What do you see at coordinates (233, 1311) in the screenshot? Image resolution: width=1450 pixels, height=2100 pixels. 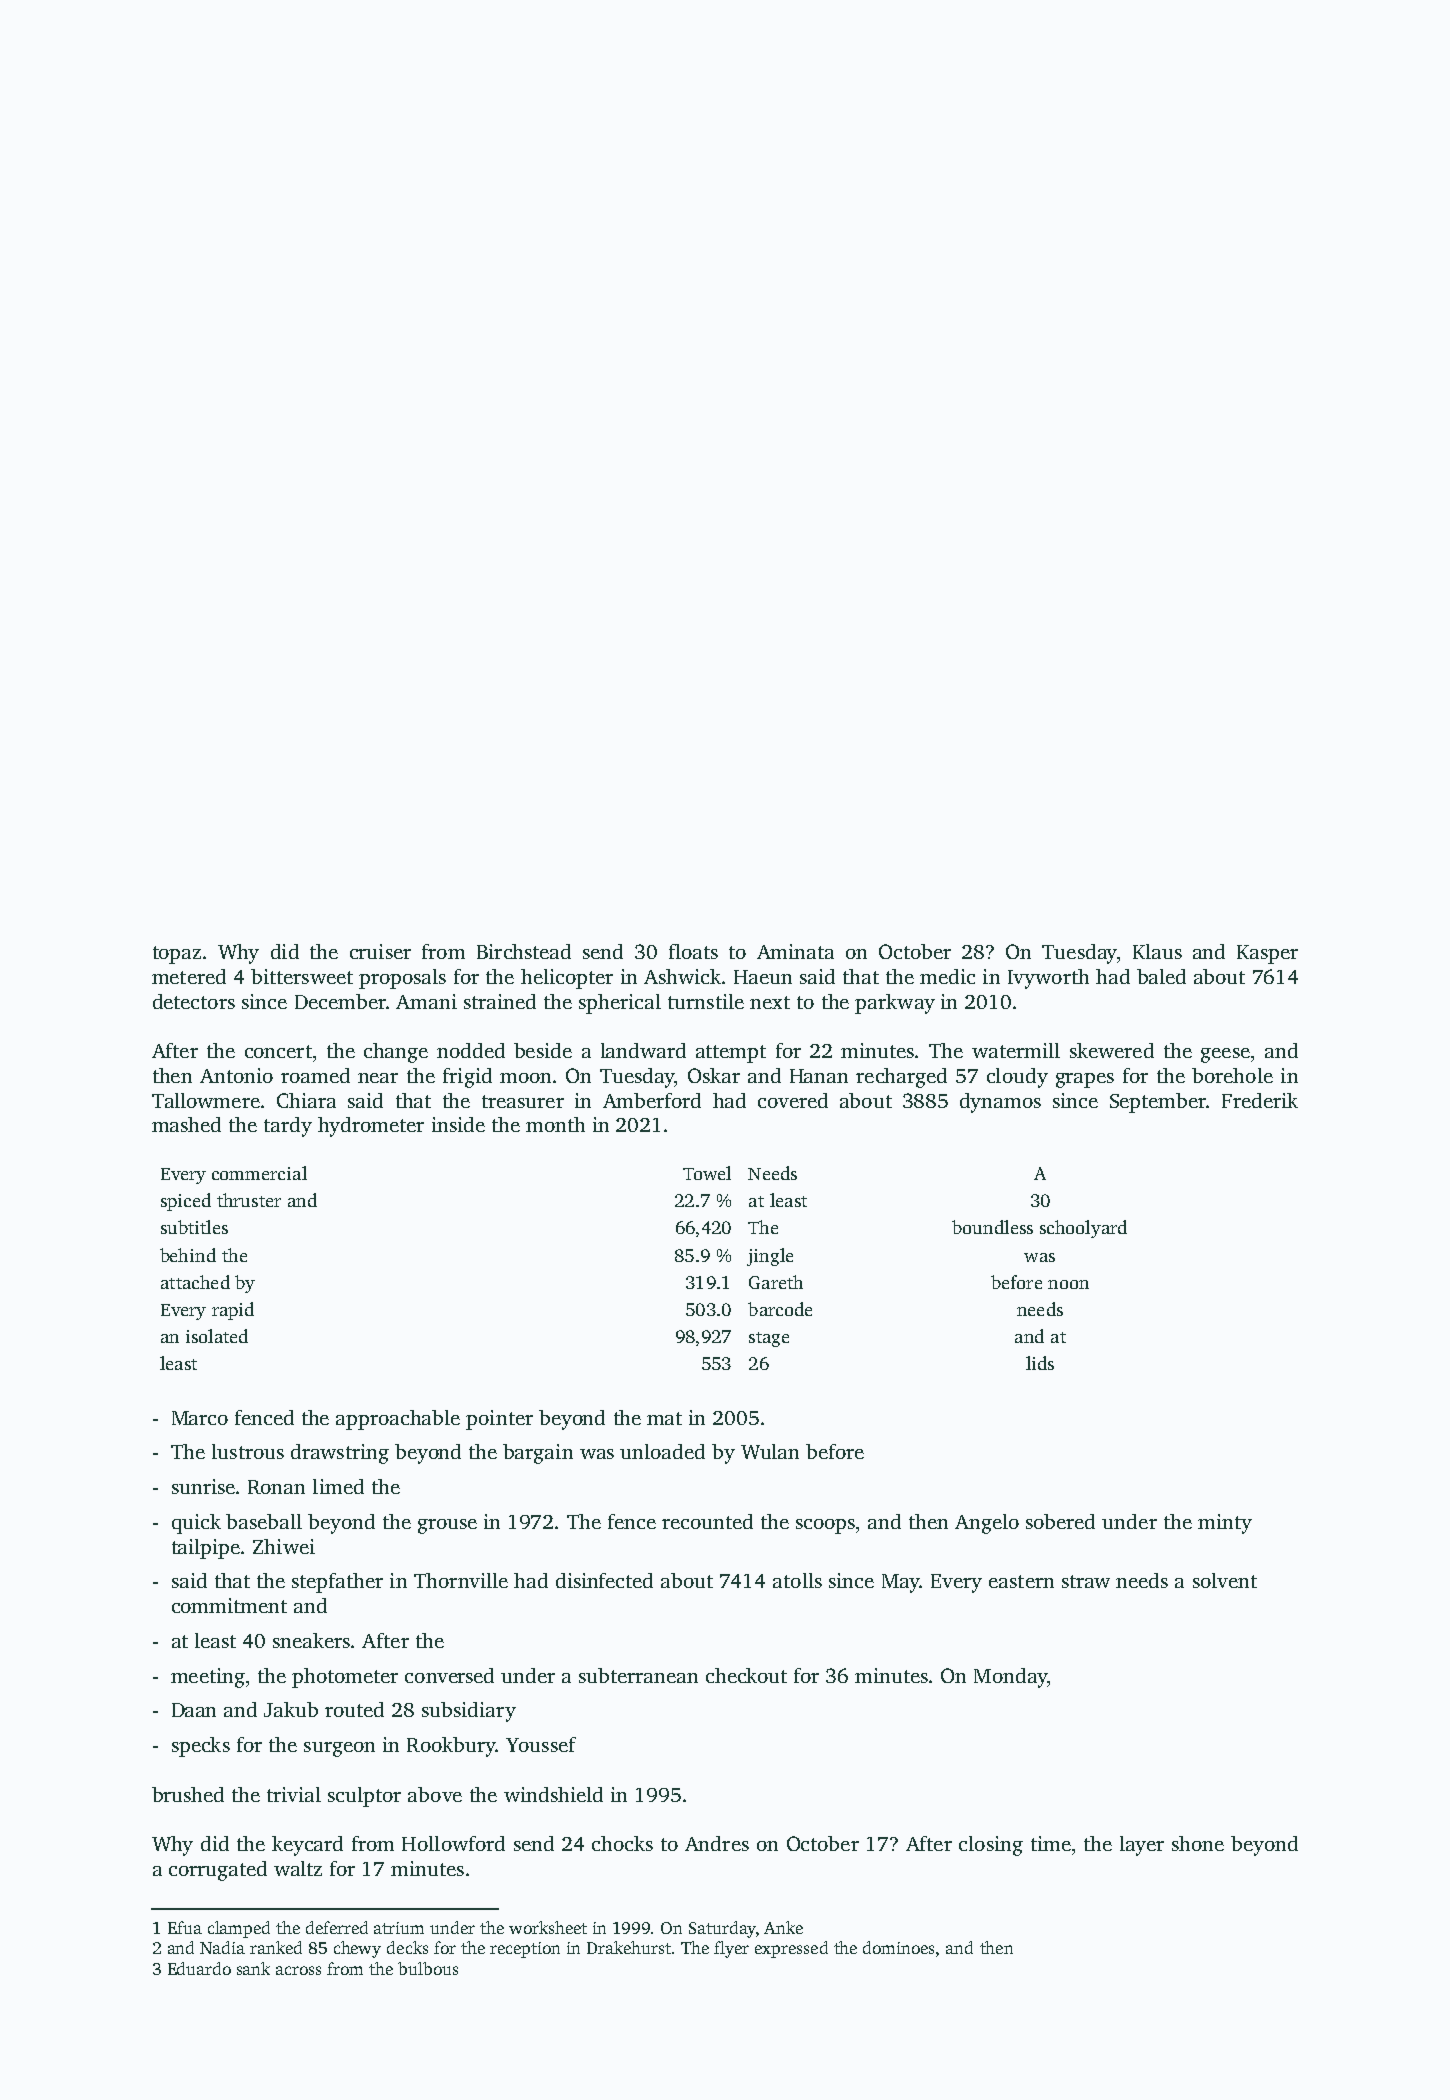 I see `rapid` at bounding box center [233, 1311].
